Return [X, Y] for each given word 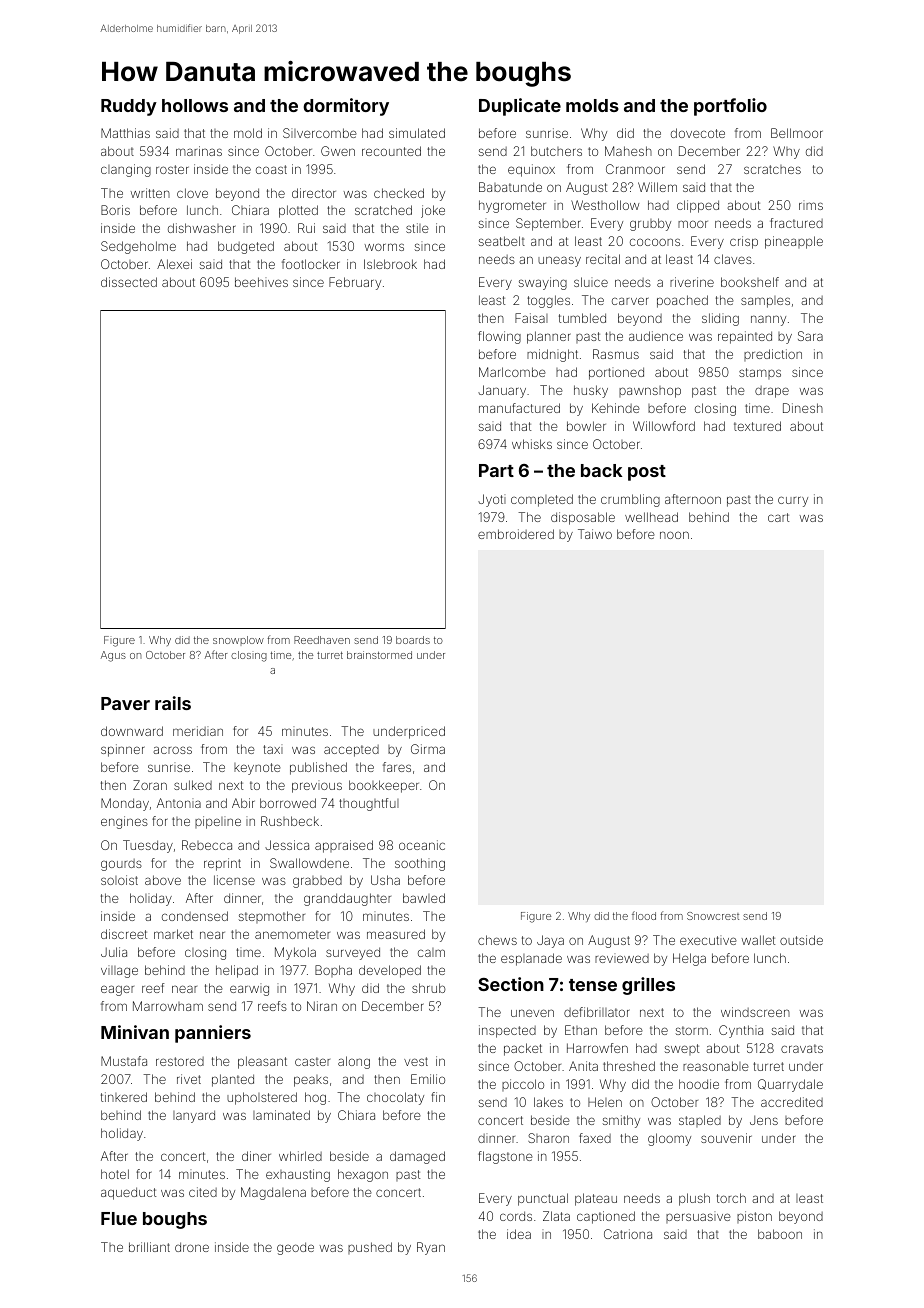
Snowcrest [713, 916]
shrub [429, 988]
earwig [249, 989]
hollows [195, 105]
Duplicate [520, 107]
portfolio [730, 107]
